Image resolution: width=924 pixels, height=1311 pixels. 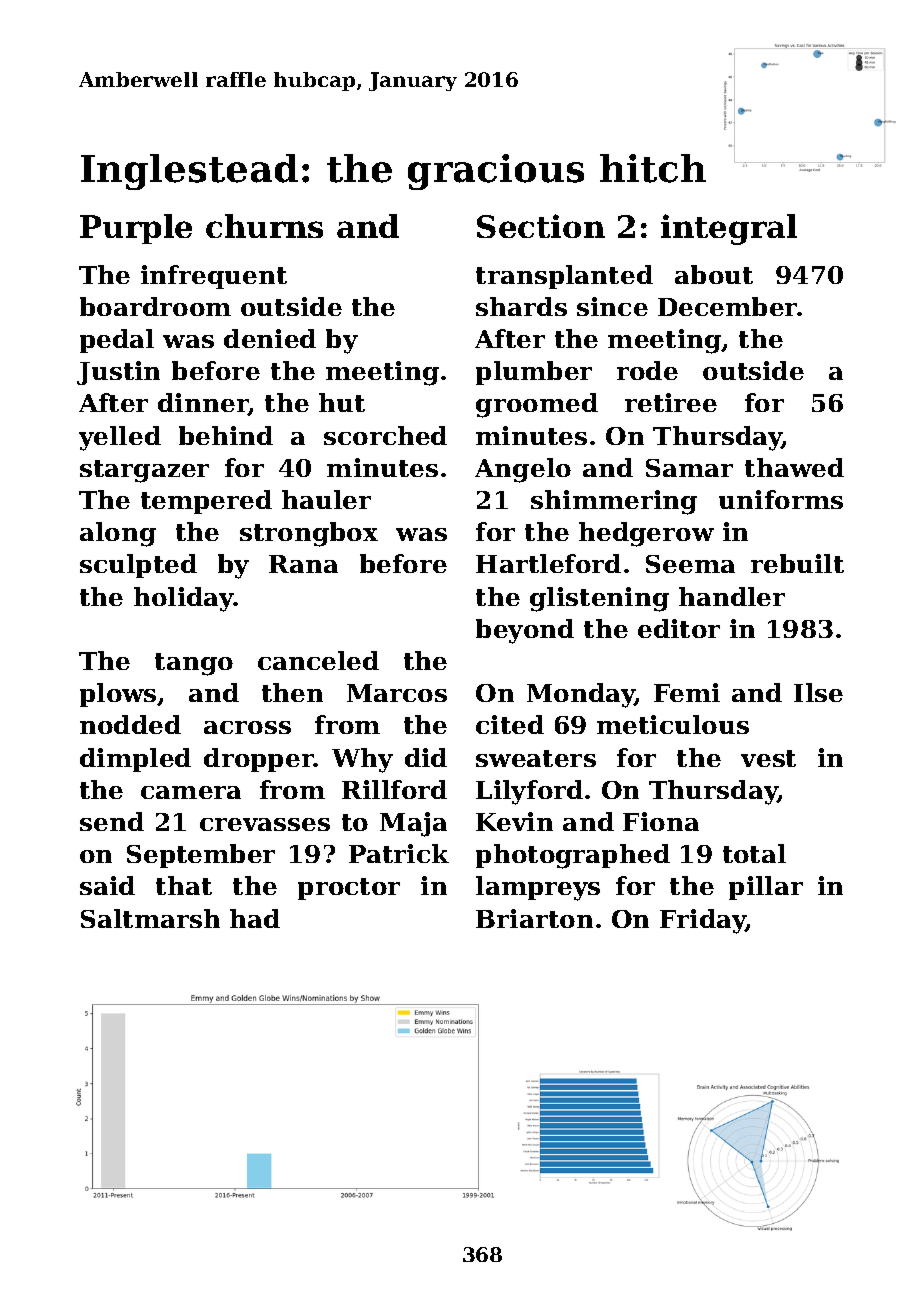 I want to click on did, so click(x=426, y=757).
